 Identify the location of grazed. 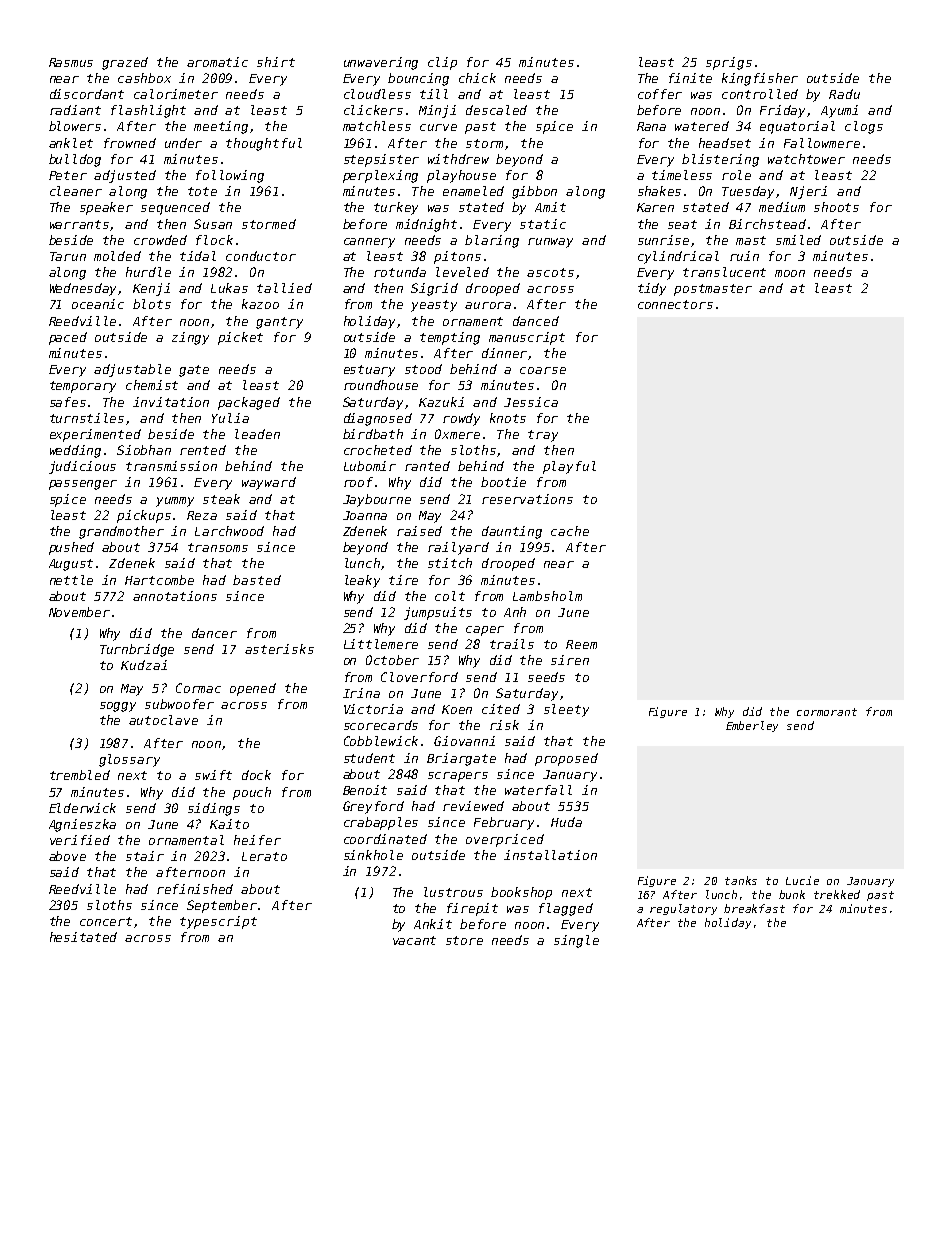
(125, 63).
